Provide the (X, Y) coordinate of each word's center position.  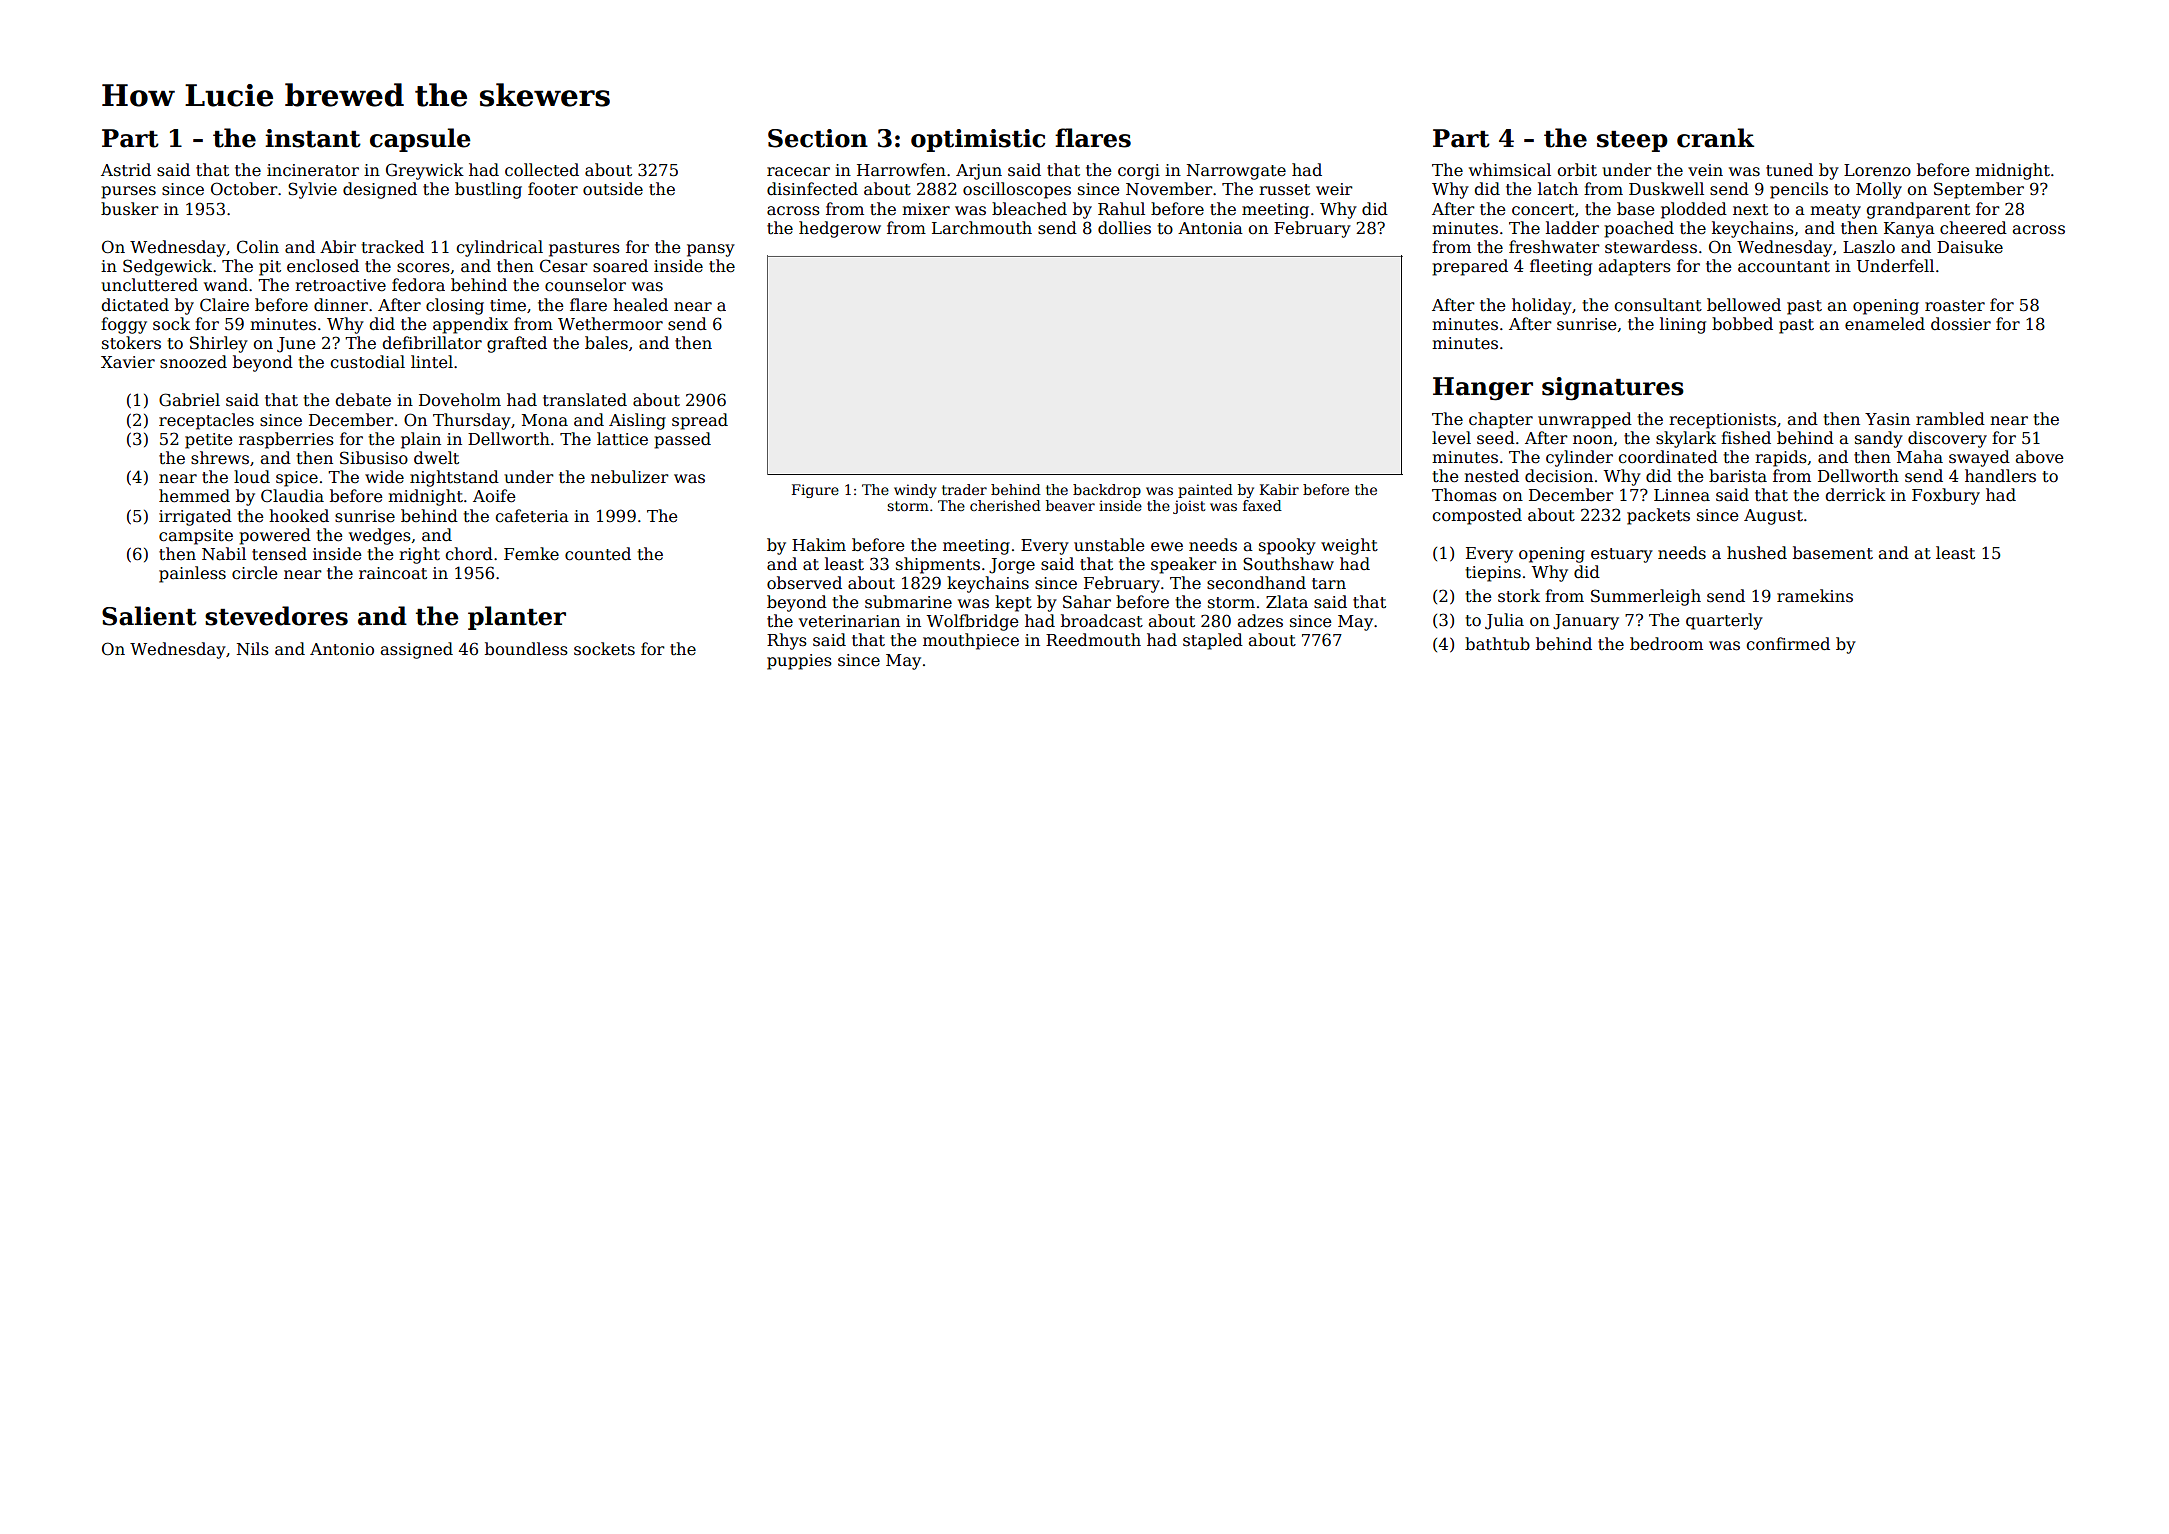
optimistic (978, 140)
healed (640, 305)
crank (1715, 138)
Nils (253, 648)
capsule (420, 140)
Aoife (494, 496)
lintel (432, 362)
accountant (1784, 267)
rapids (1781, 458)
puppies (799, 662)
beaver (1070, 505)
